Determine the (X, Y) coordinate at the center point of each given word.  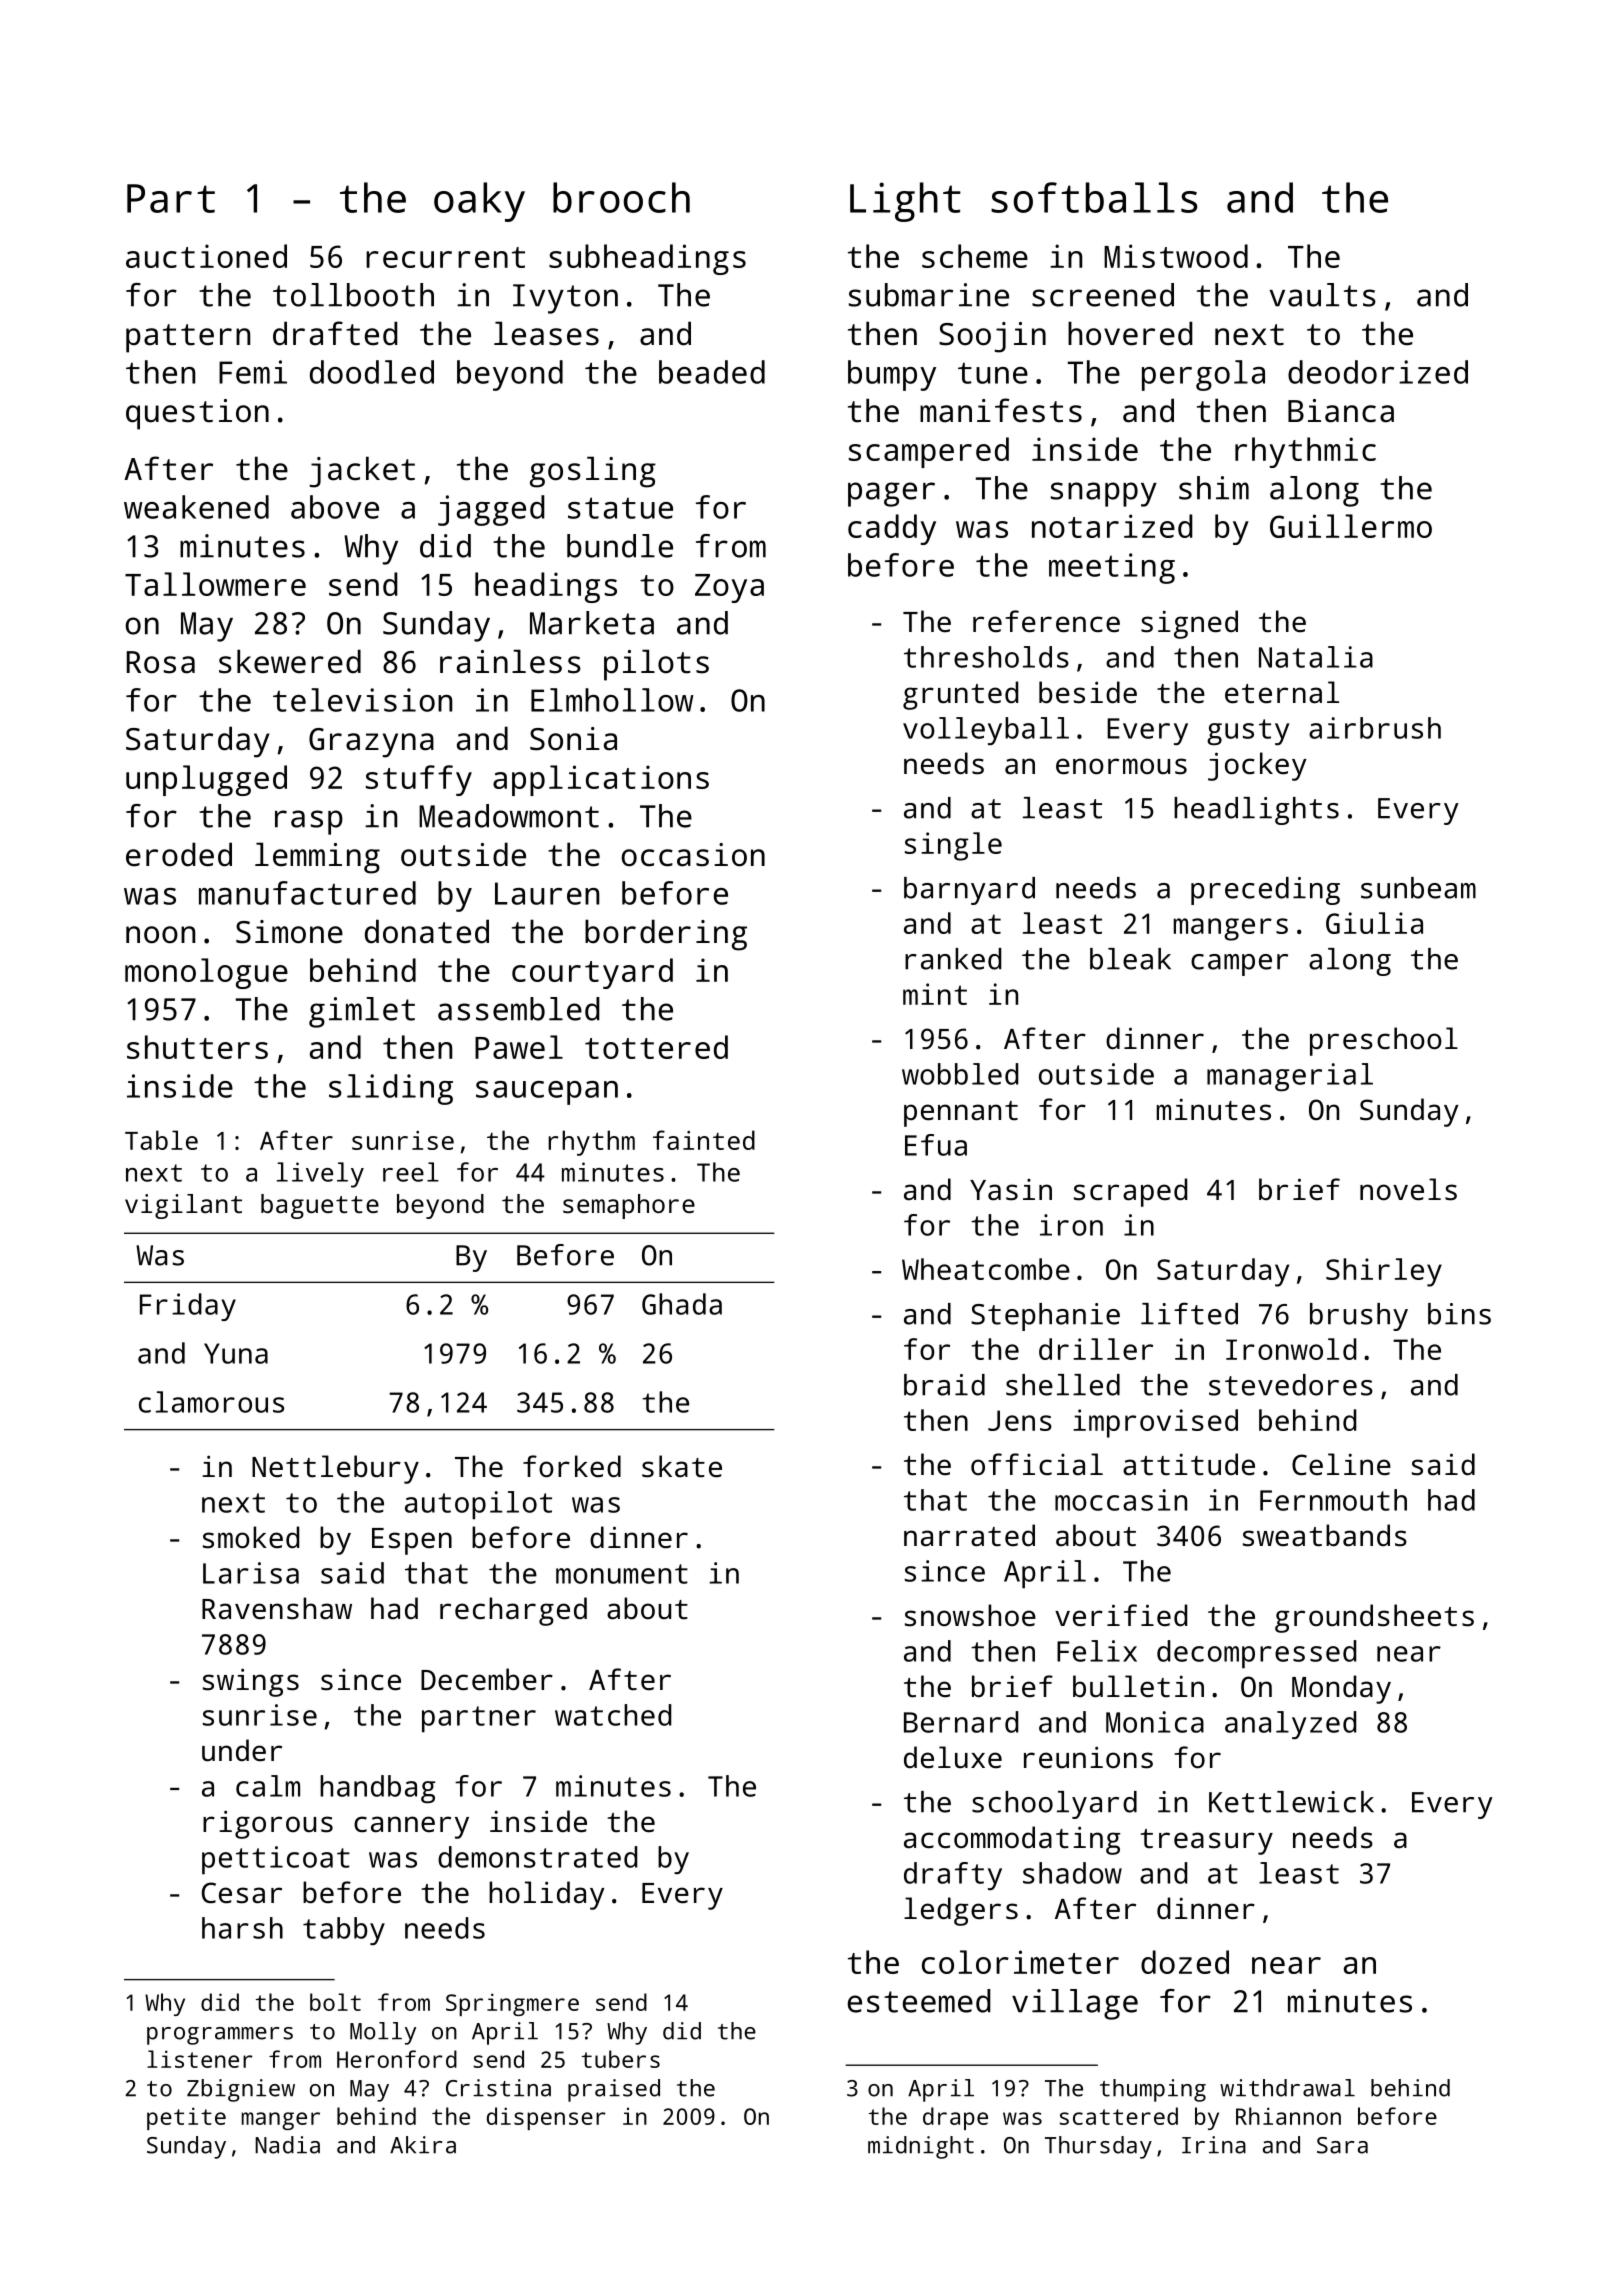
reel (411, 1172)
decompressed (1256, 1654)
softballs (1094, 197)
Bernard (961, 1722)
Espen (412, 1541)
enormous (1121, 766)
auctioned (206, 256)
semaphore (629, 1206)
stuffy (419, 780)
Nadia (287, 2145)
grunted (960, 695)
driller (1096, 1349)
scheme (975, 256)
